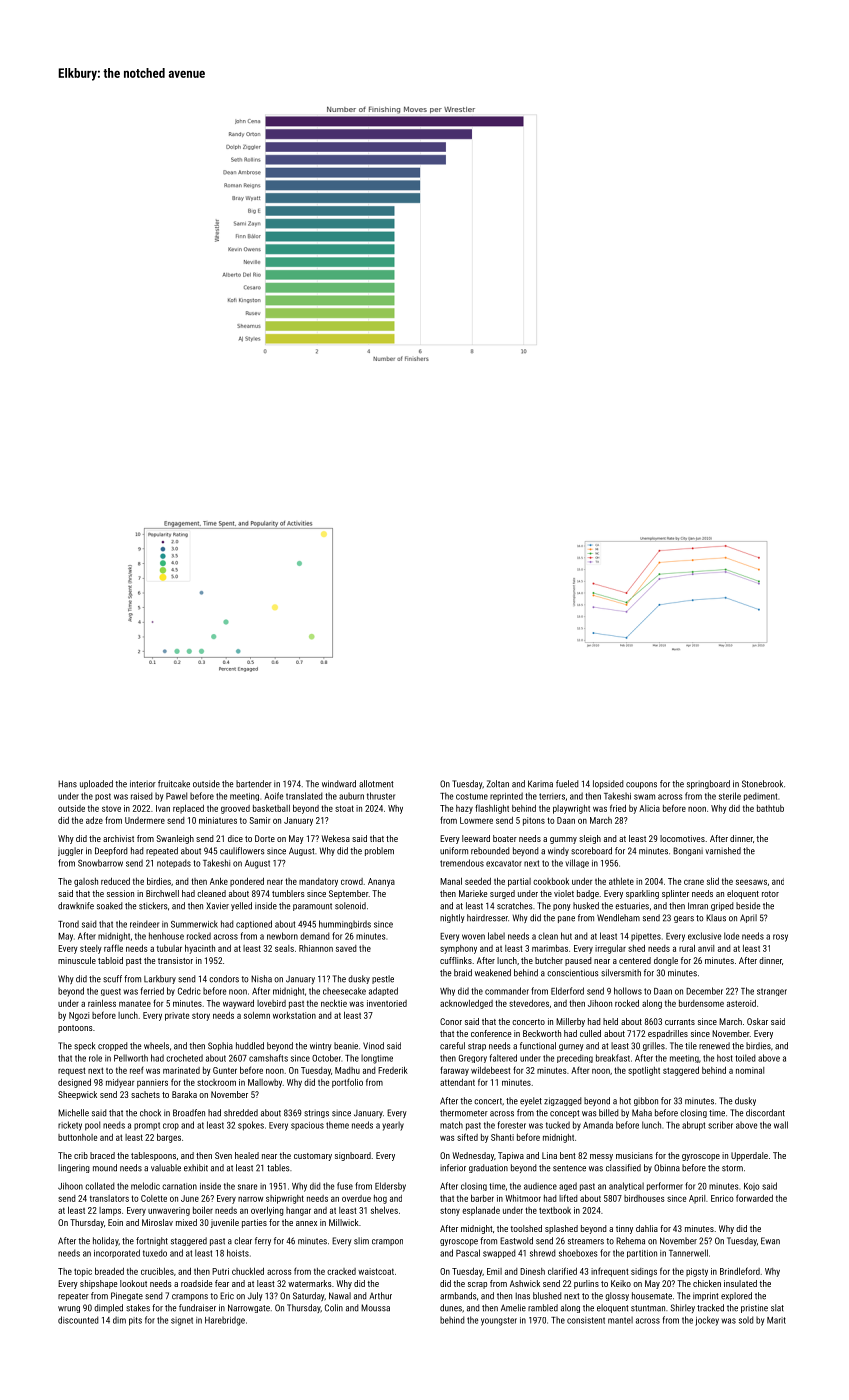 This screenshot has width=849, height=1400. What do you see at coordinates (94, 820) in the screenshot?
I see `adze` at bounding box center [94, 820].
